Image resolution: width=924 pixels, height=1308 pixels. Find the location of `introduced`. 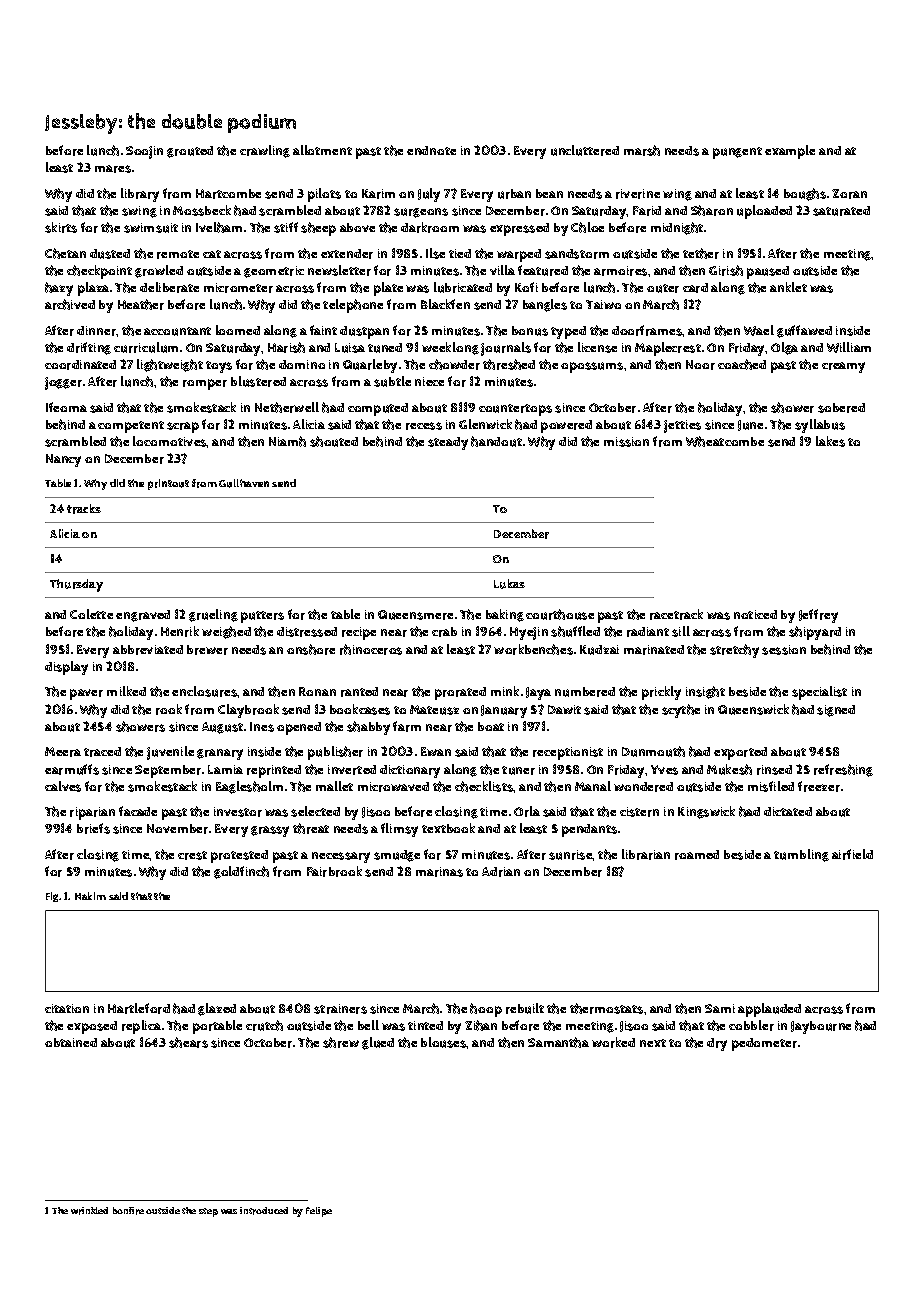

introduced is located at coordinates (264, 1211).
